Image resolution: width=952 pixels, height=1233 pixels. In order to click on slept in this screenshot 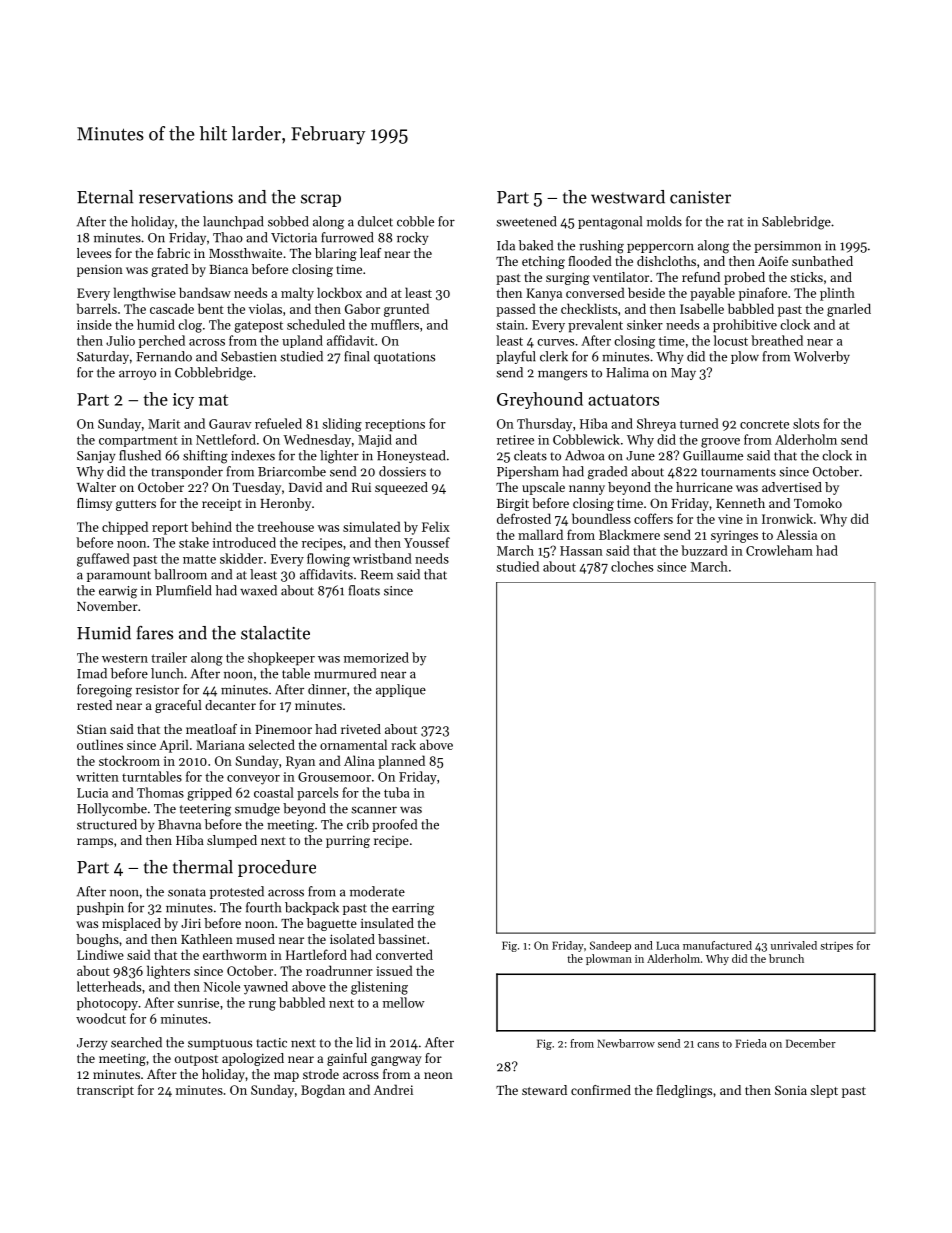, I will do `click(824, 1091)`.
